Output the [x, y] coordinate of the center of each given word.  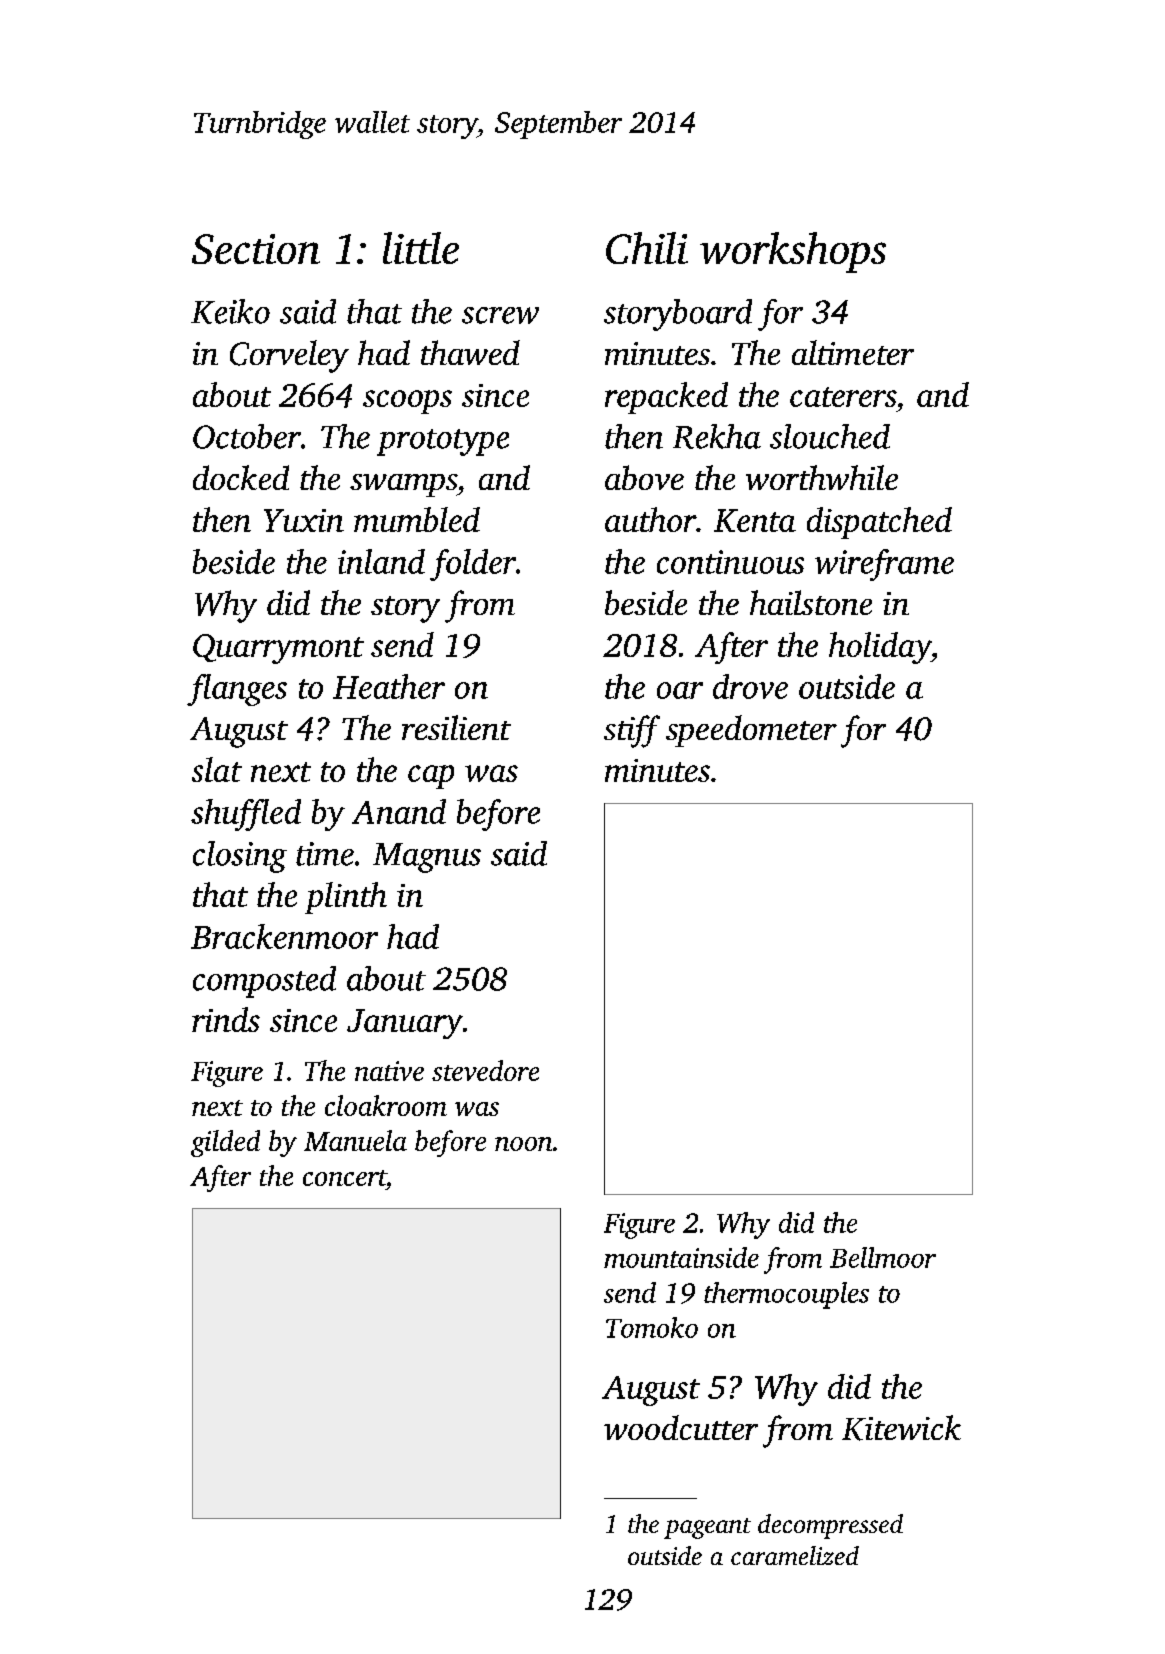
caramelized [795, 1555]
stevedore [485, 1070]
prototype [443, 442]
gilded [225, 1143]
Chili [647, 248]
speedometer [751, 731]
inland [381, 561]
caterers [843, 397]
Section [256, 249]
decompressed [830, 1526]
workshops [793, 252]
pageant [707, 1528]
